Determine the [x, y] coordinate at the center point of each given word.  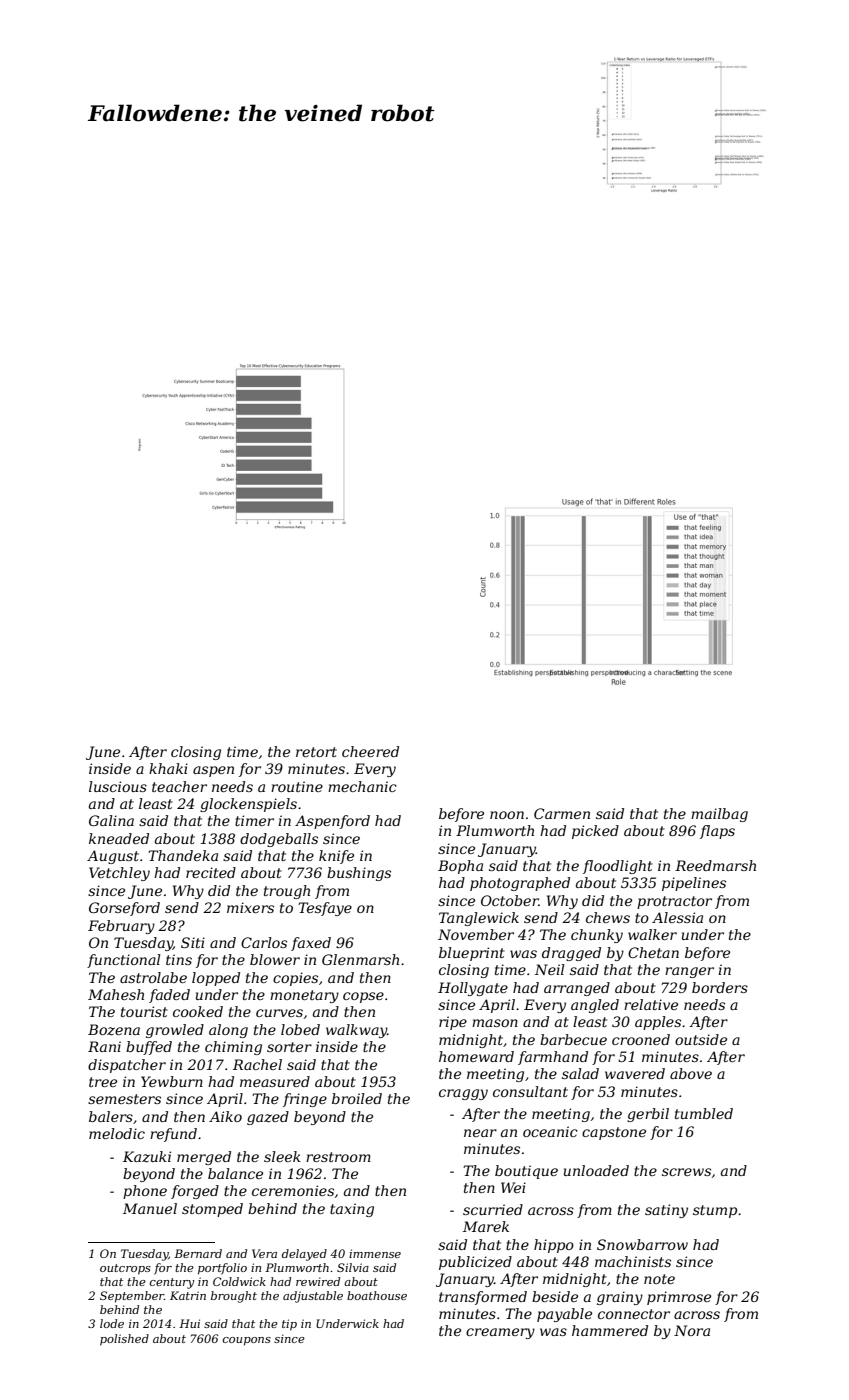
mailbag [719, 815]
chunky [597, 936]
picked [595, 832]
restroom [338, 1157]
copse [363, 997]
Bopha [460, 867]
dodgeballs [279, 840]
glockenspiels [248, 805]
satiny [666, 1211]
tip [289, 1325]
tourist [144, 1011]
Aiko [225, 1116]
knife [336, 857]
